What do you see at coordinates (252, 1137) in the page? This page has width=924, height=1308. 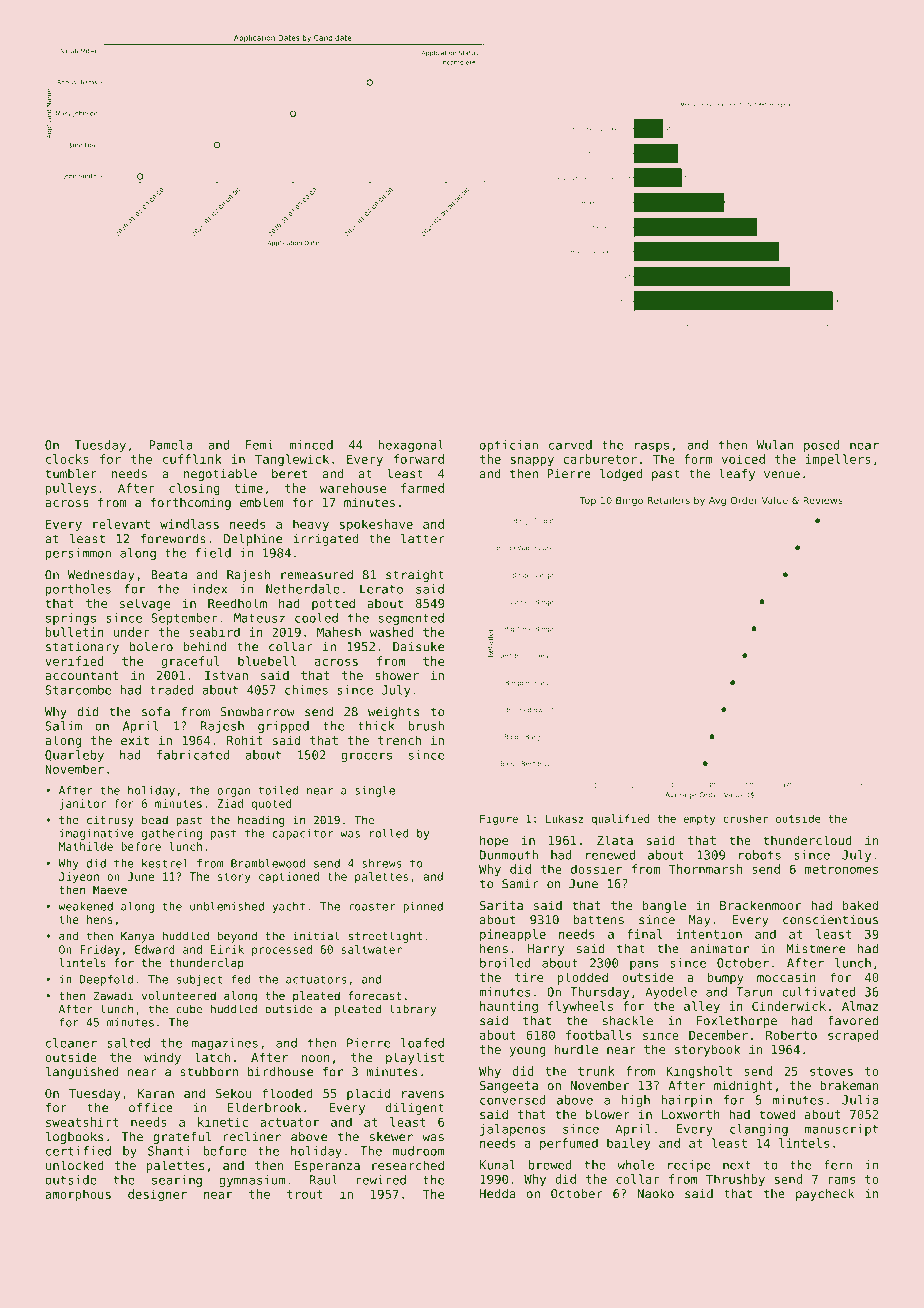 I see `recliner` at bounding box center [252, 1137].
